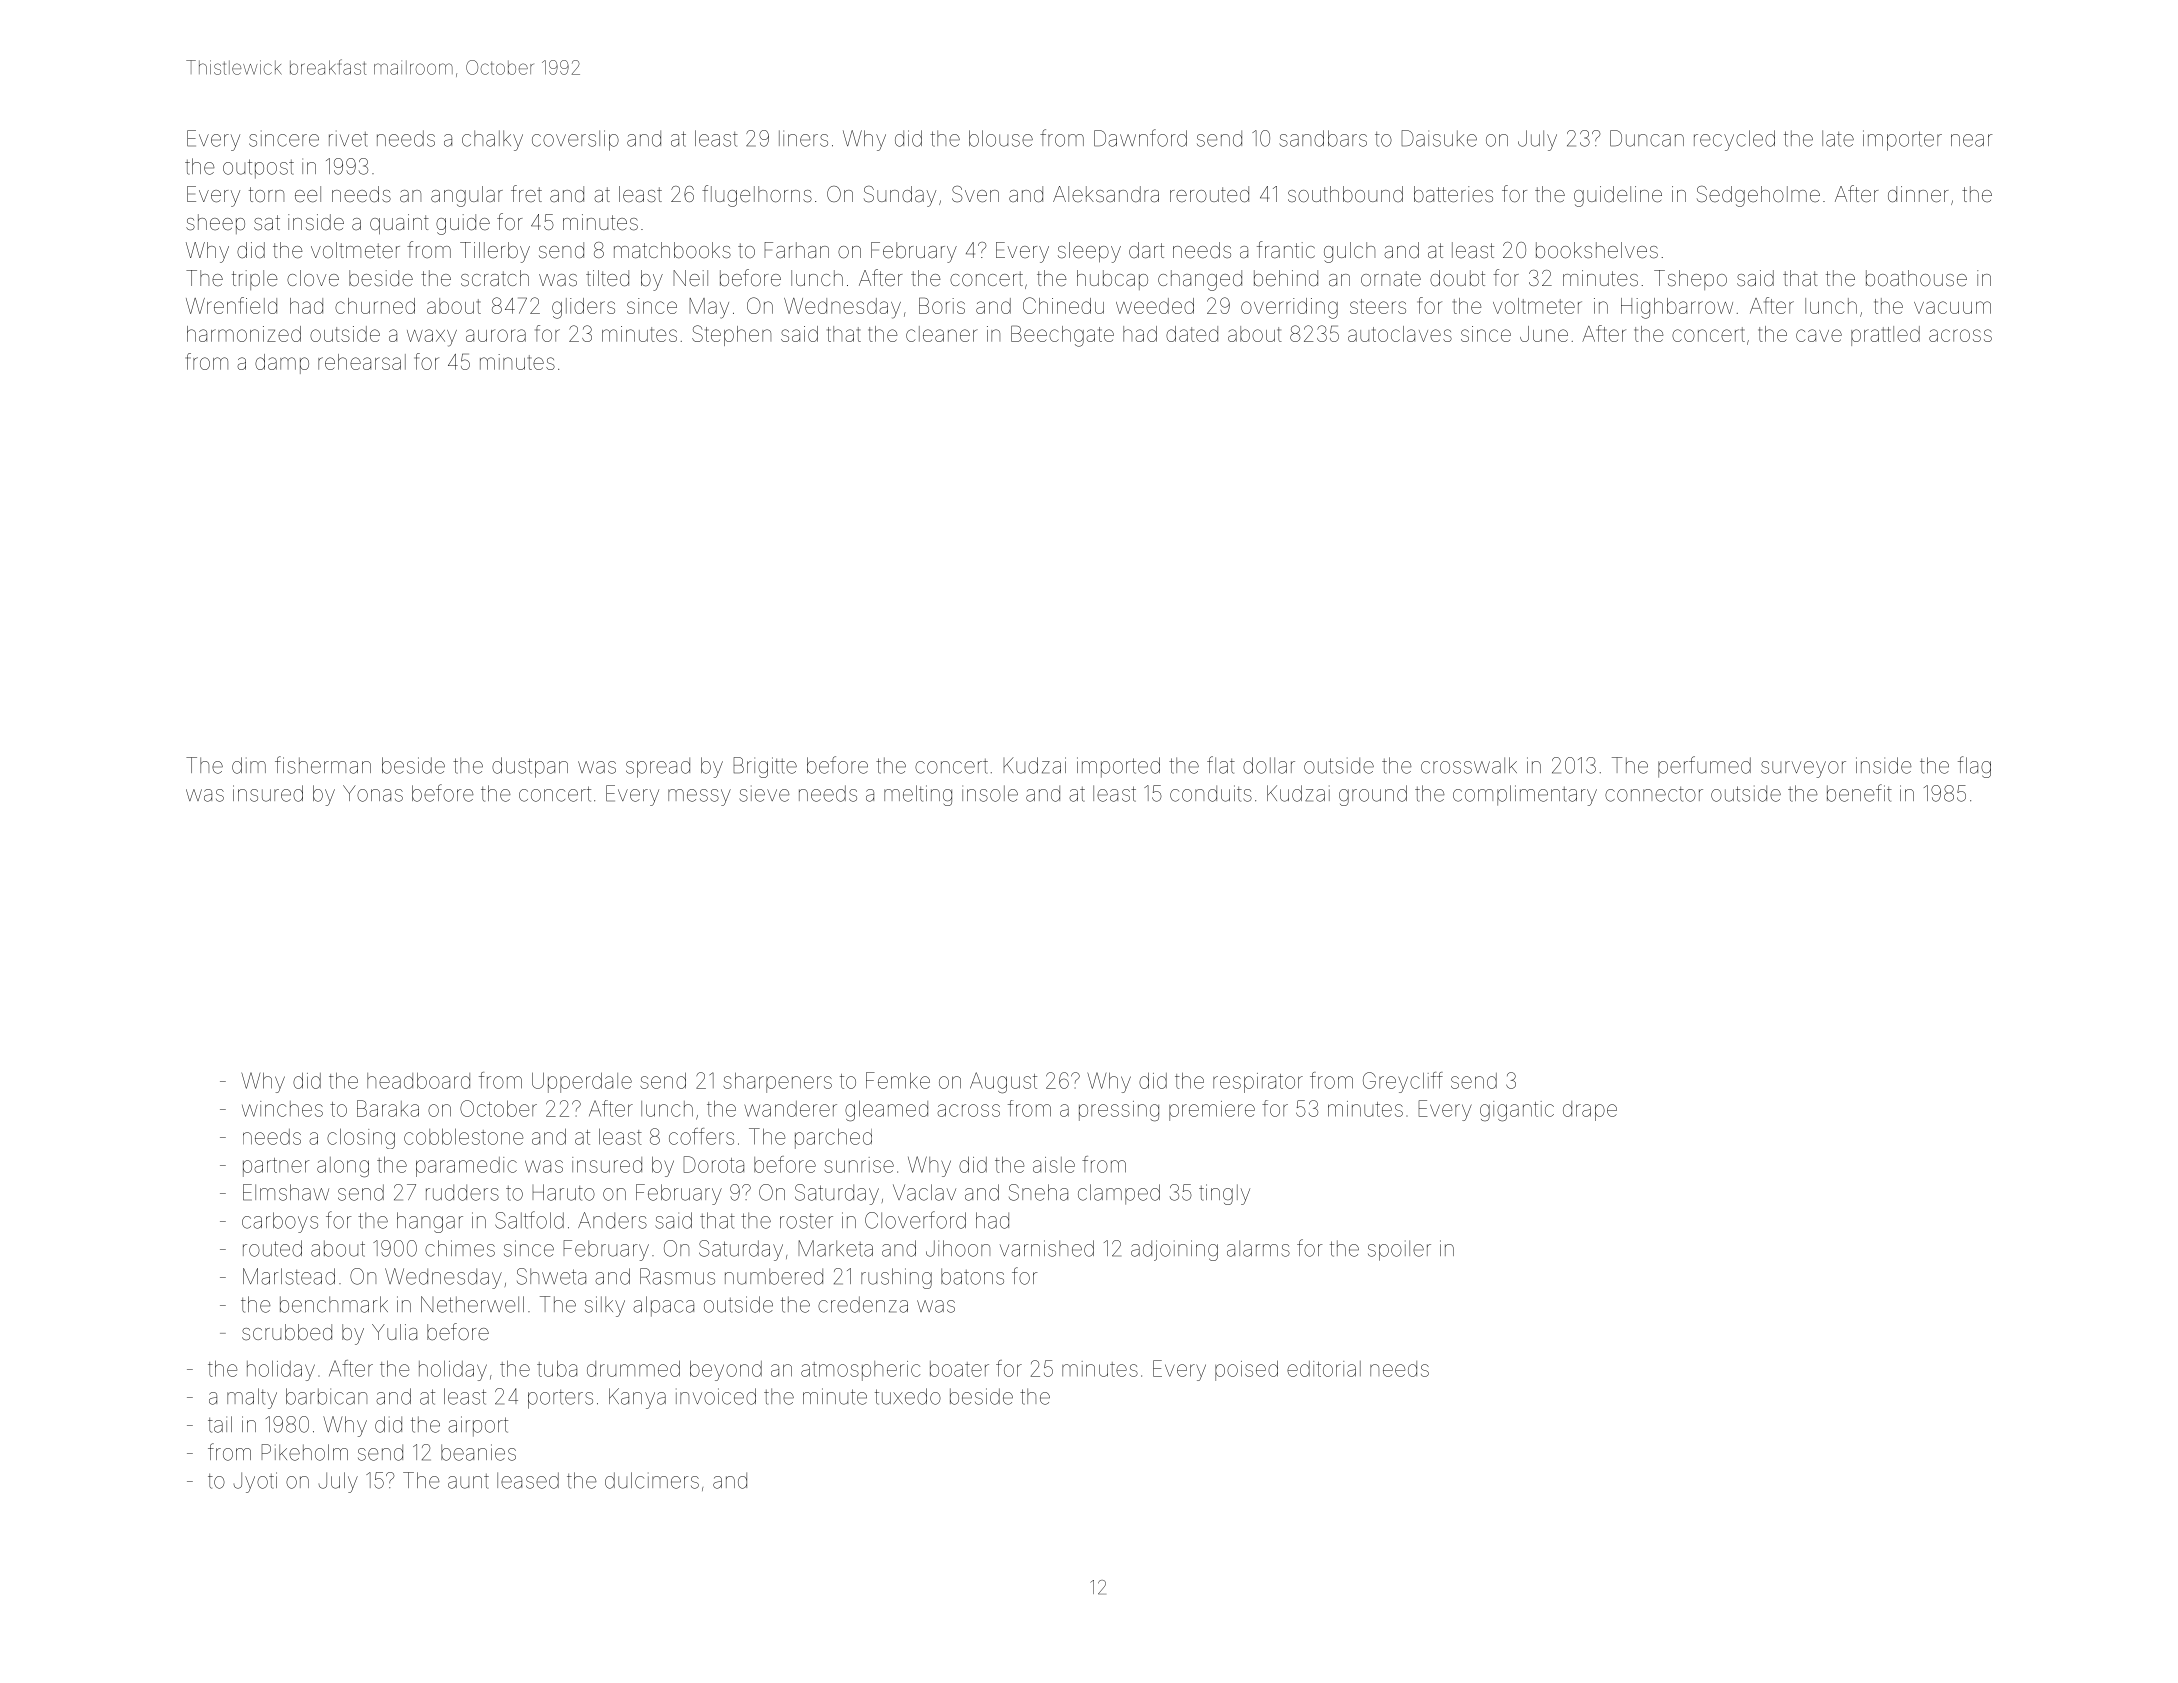 The height and width of the screenshot is (1683, 2178). What do you see at coordinates (468, 1481) in the screenshot?
I see `aunt` at bounding box center [468, 1481].
